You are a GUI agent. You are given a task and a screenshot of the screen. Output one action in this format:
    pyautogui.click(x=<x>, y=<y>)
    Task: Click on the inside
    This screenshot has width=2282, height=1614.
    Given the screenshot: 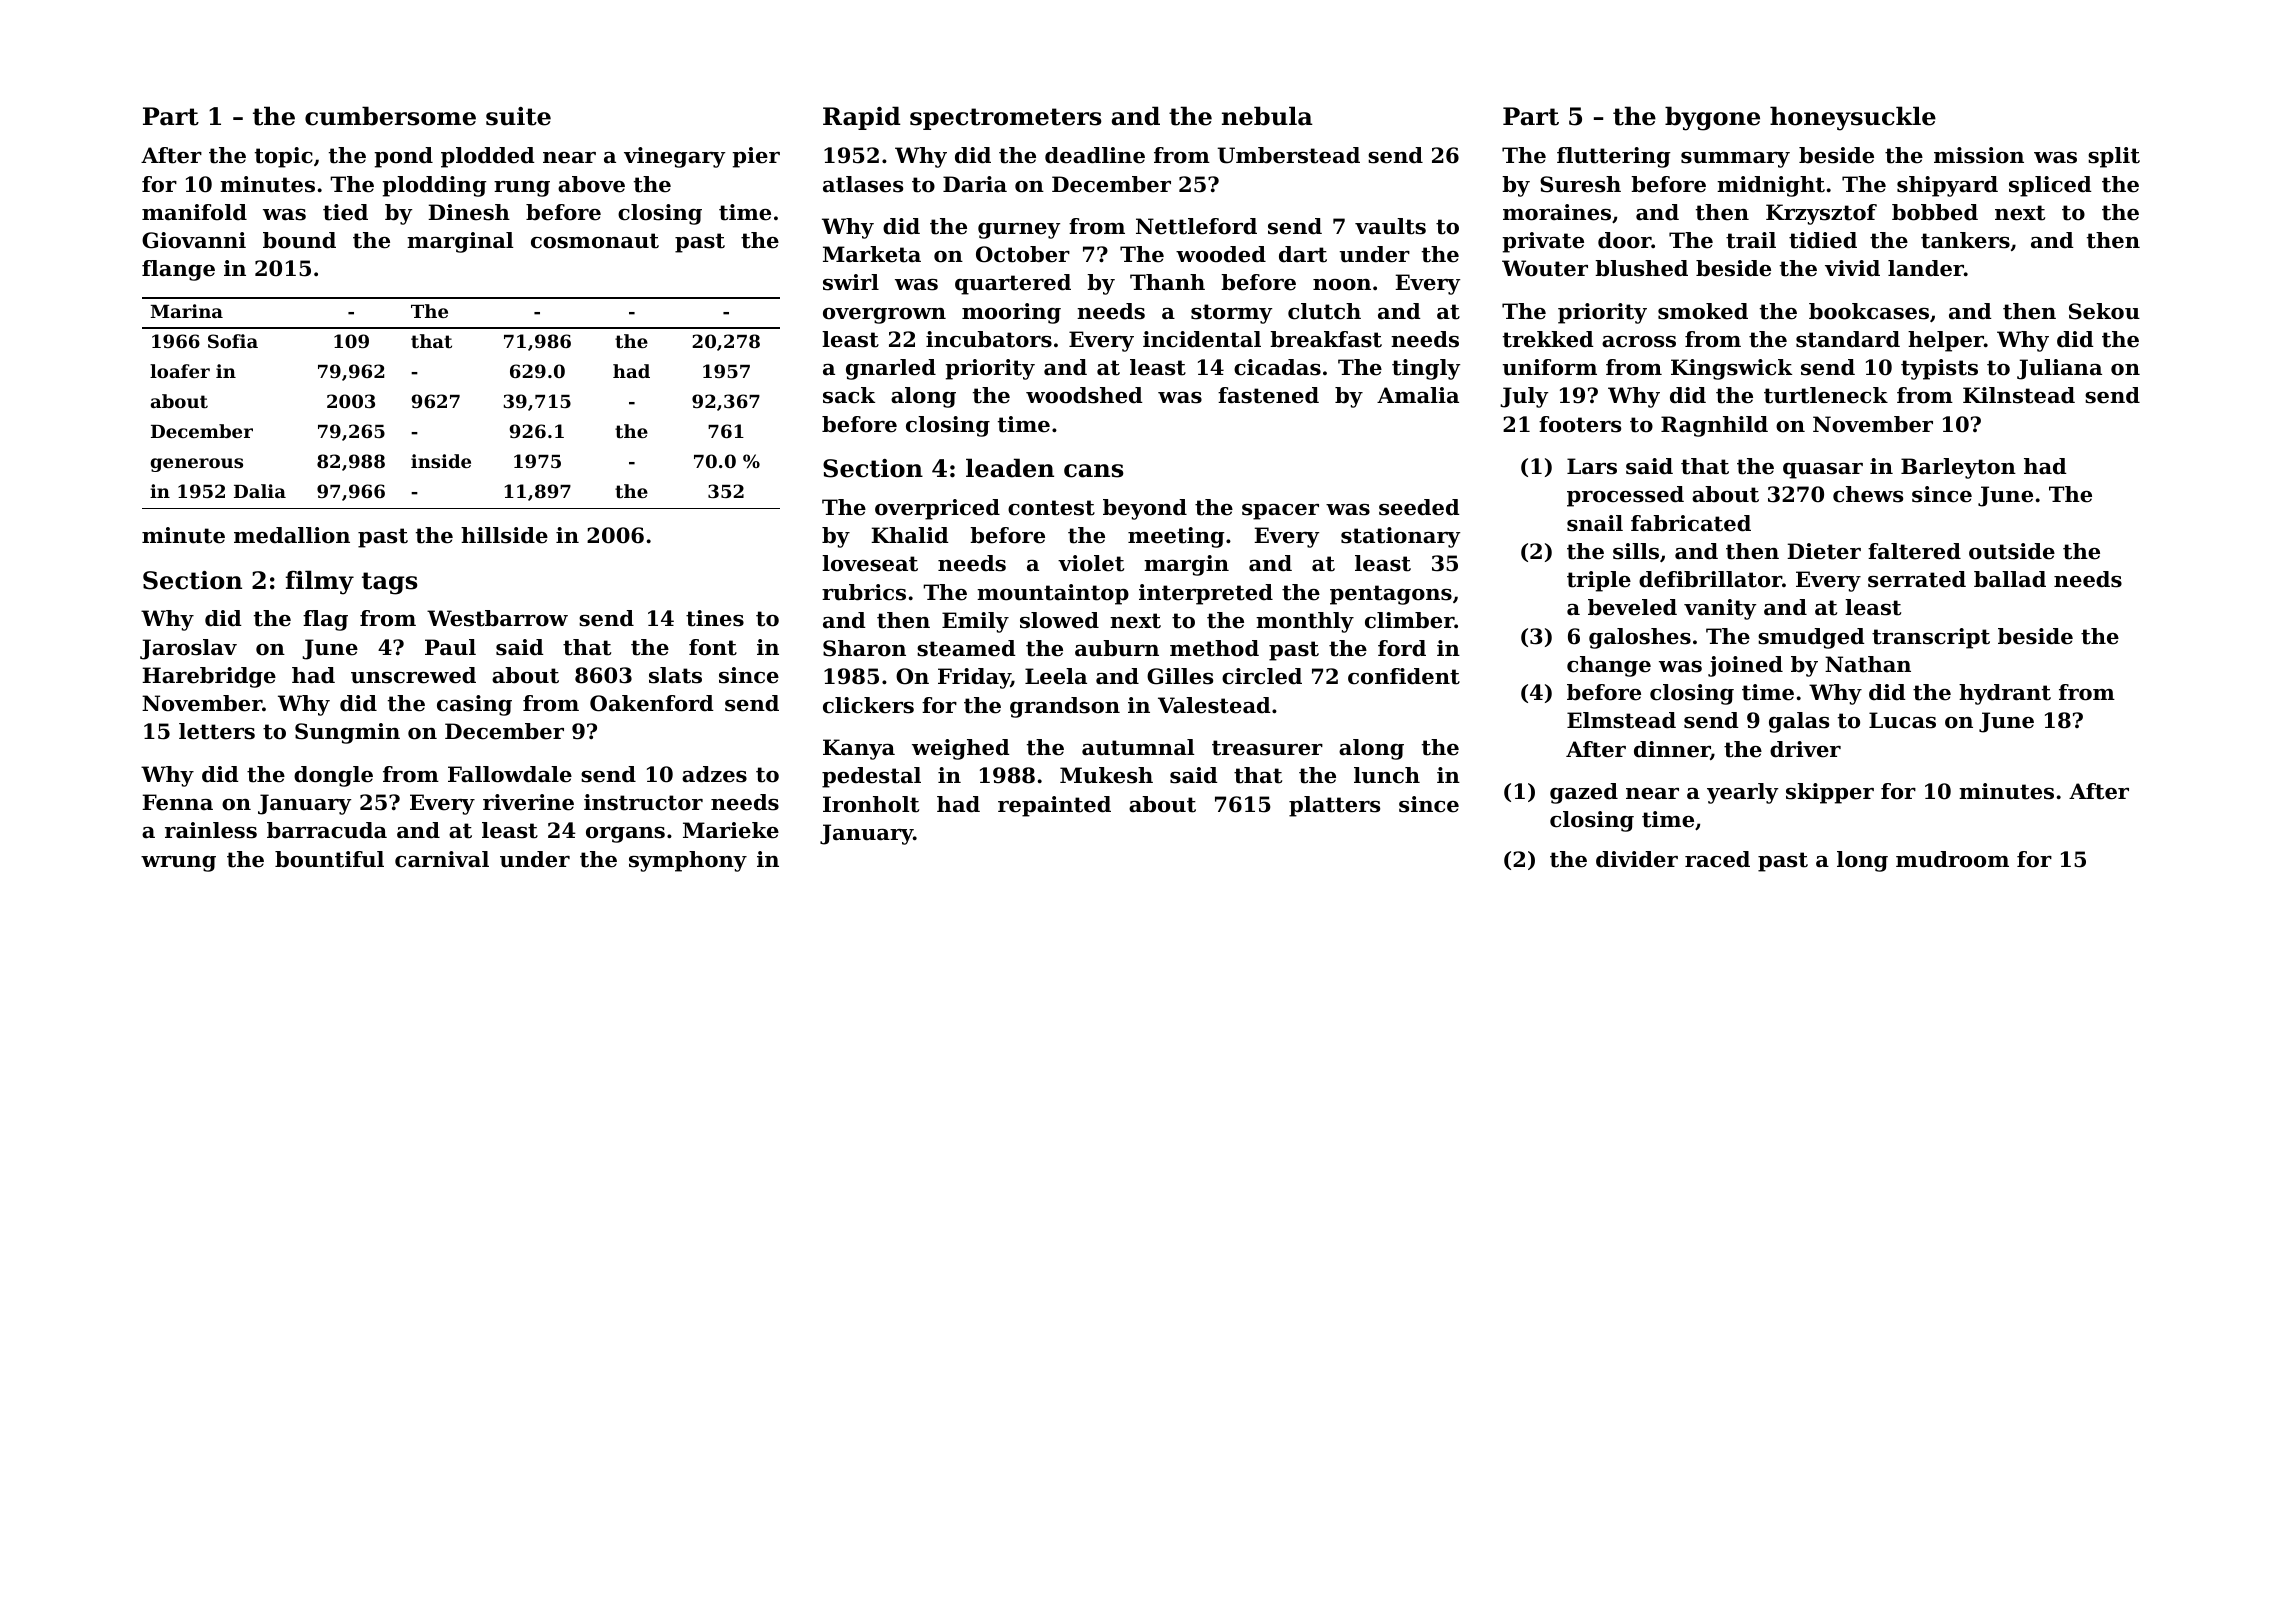 What is the action you would take?
    pyautogui.click(x=441, y=461)
